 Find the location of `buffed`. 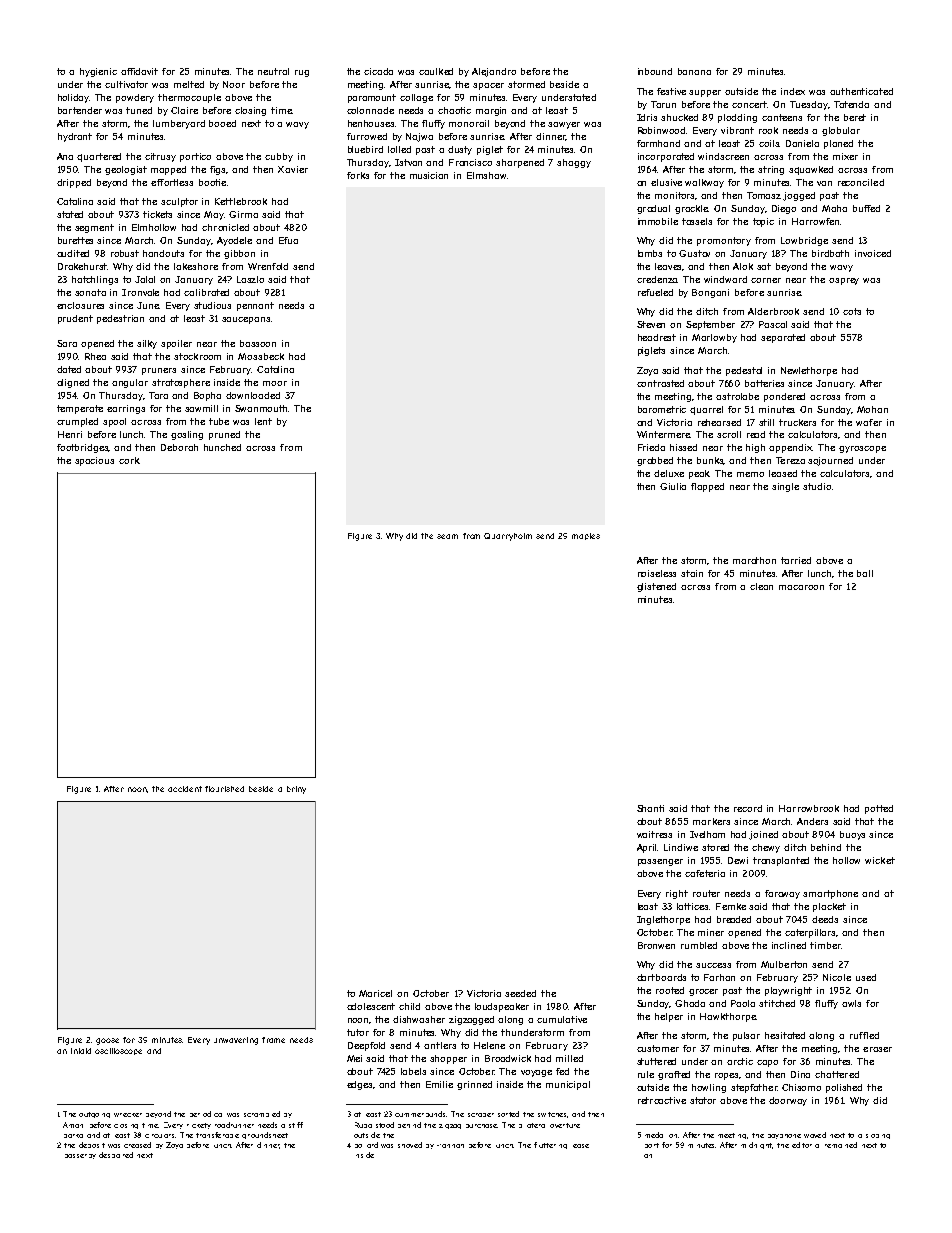

buffed is located at coordinates (866, 208).
